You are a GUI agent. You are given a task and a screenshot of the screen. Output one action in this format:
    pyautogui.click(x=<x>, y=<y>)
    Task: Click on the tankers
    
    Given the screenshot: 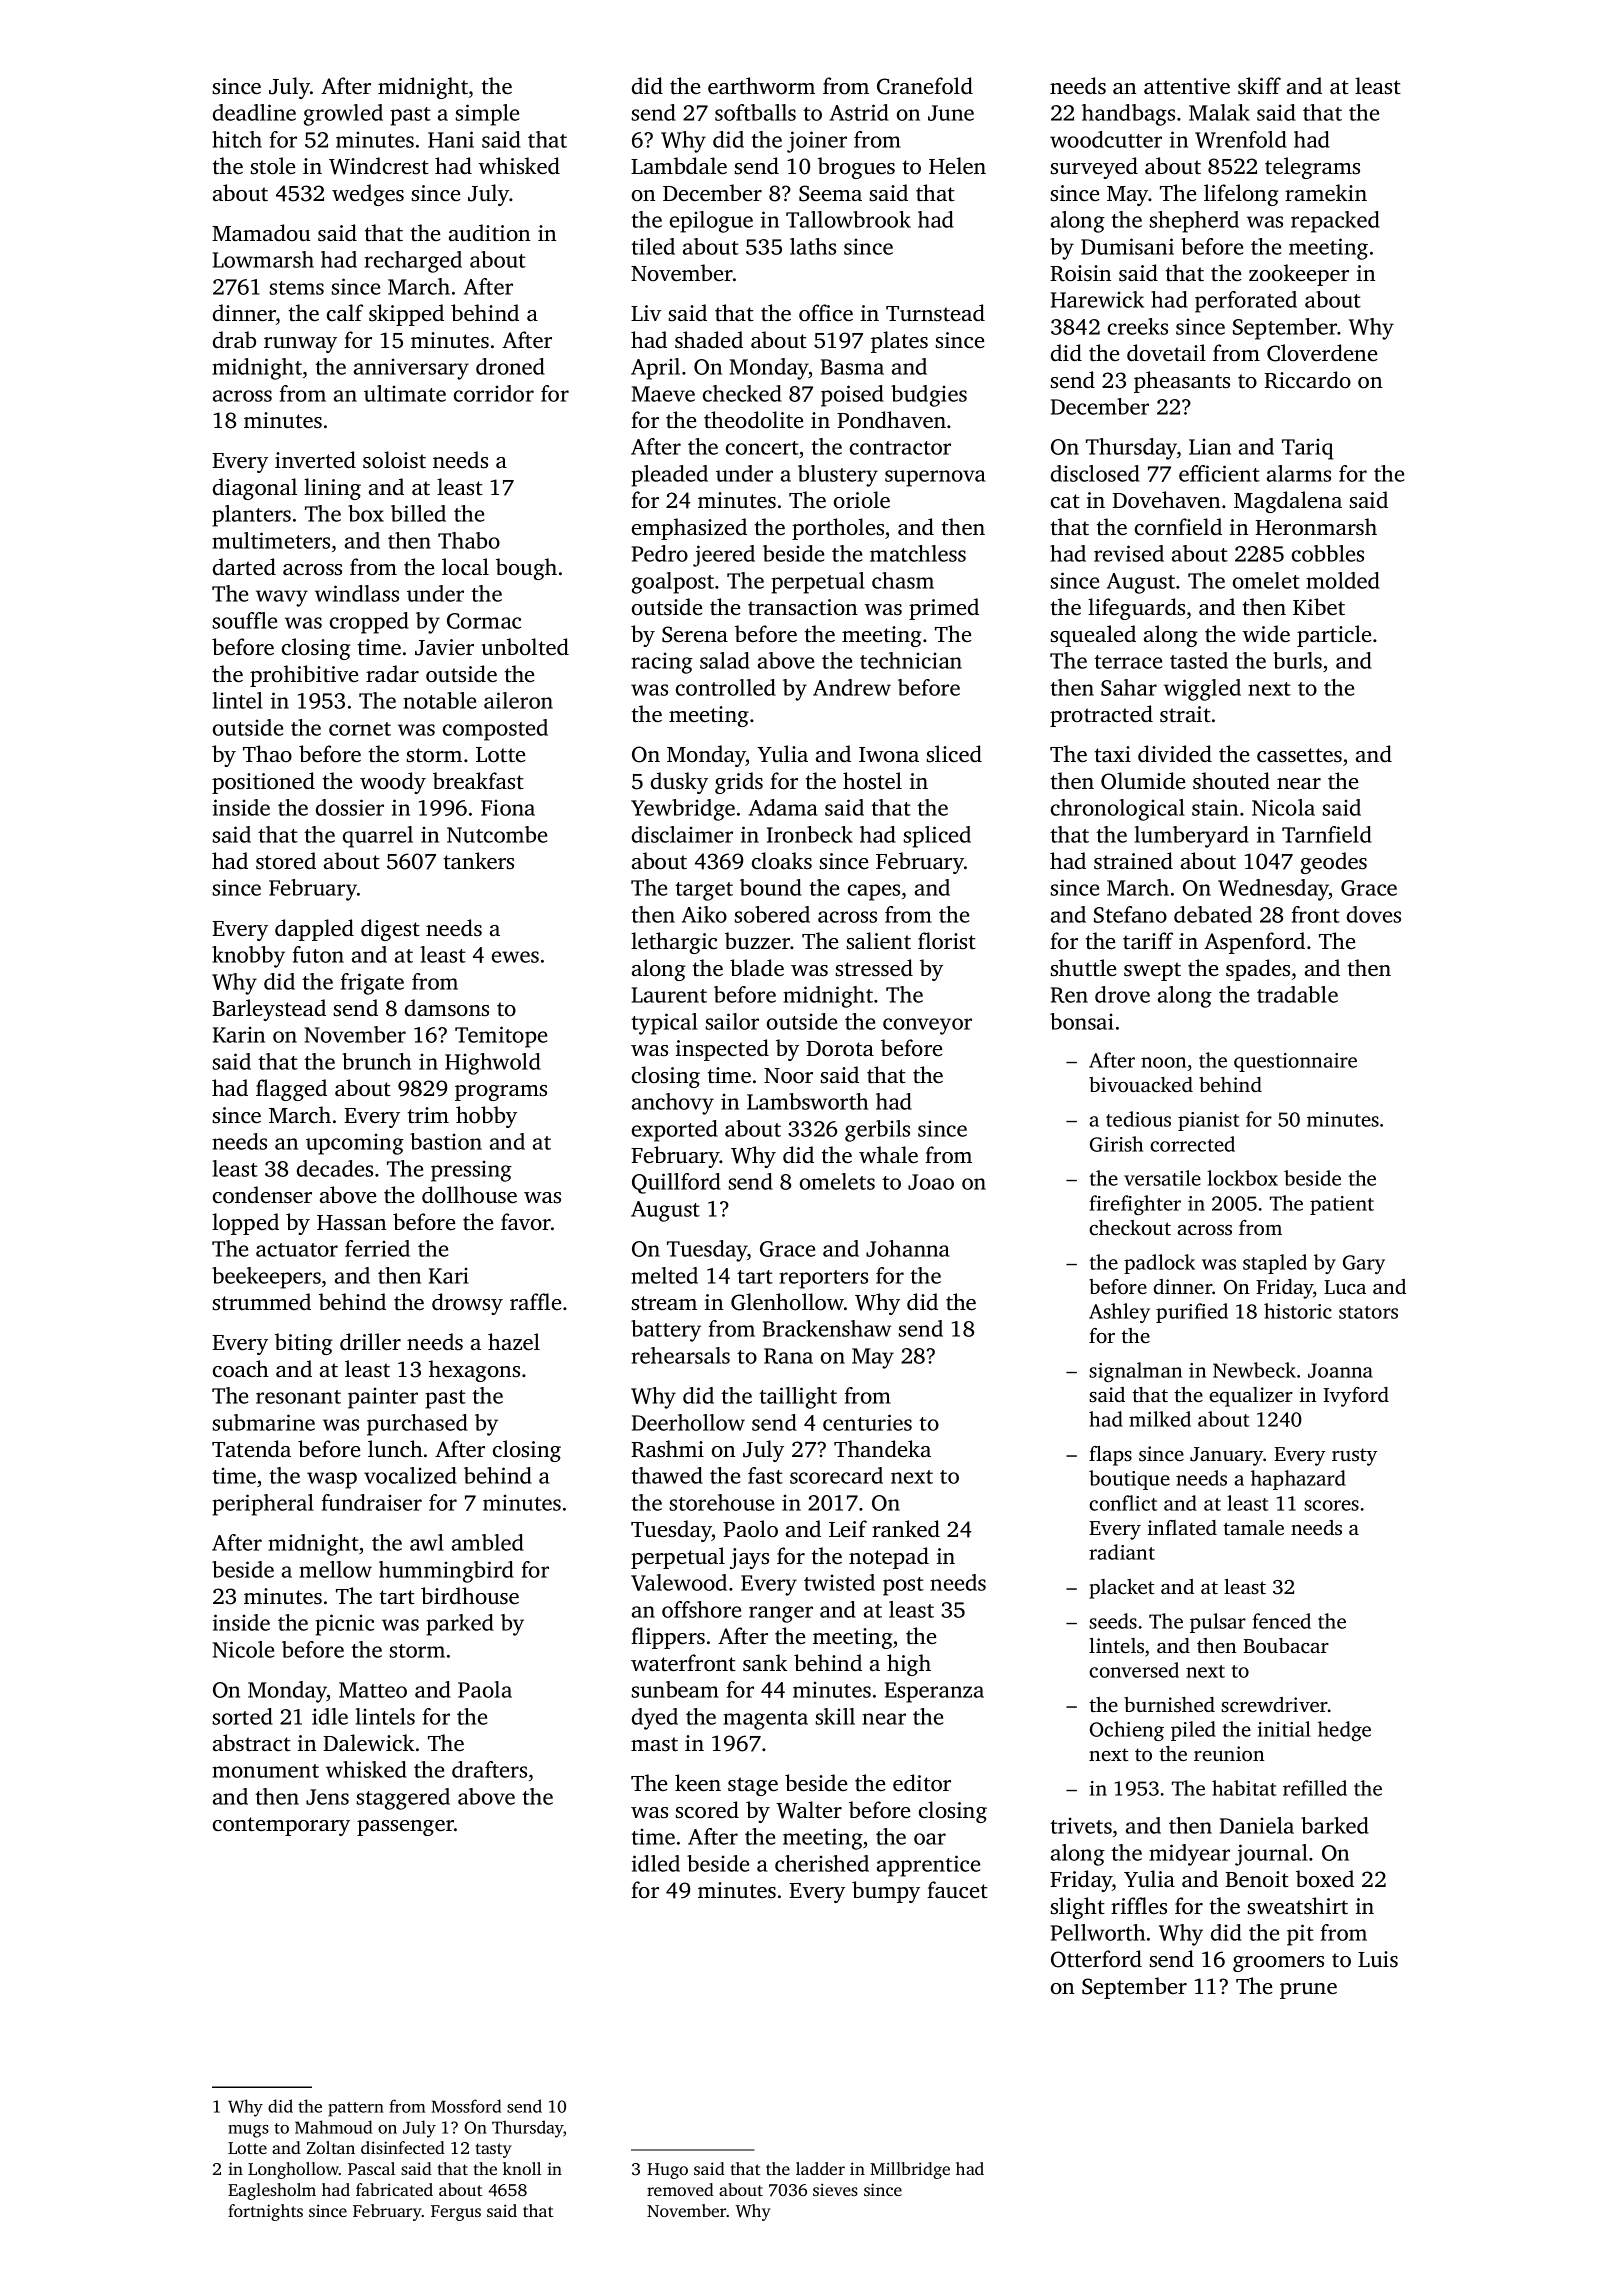 What is the action you would take?
    pyautogui.click(x=479, y=861)
